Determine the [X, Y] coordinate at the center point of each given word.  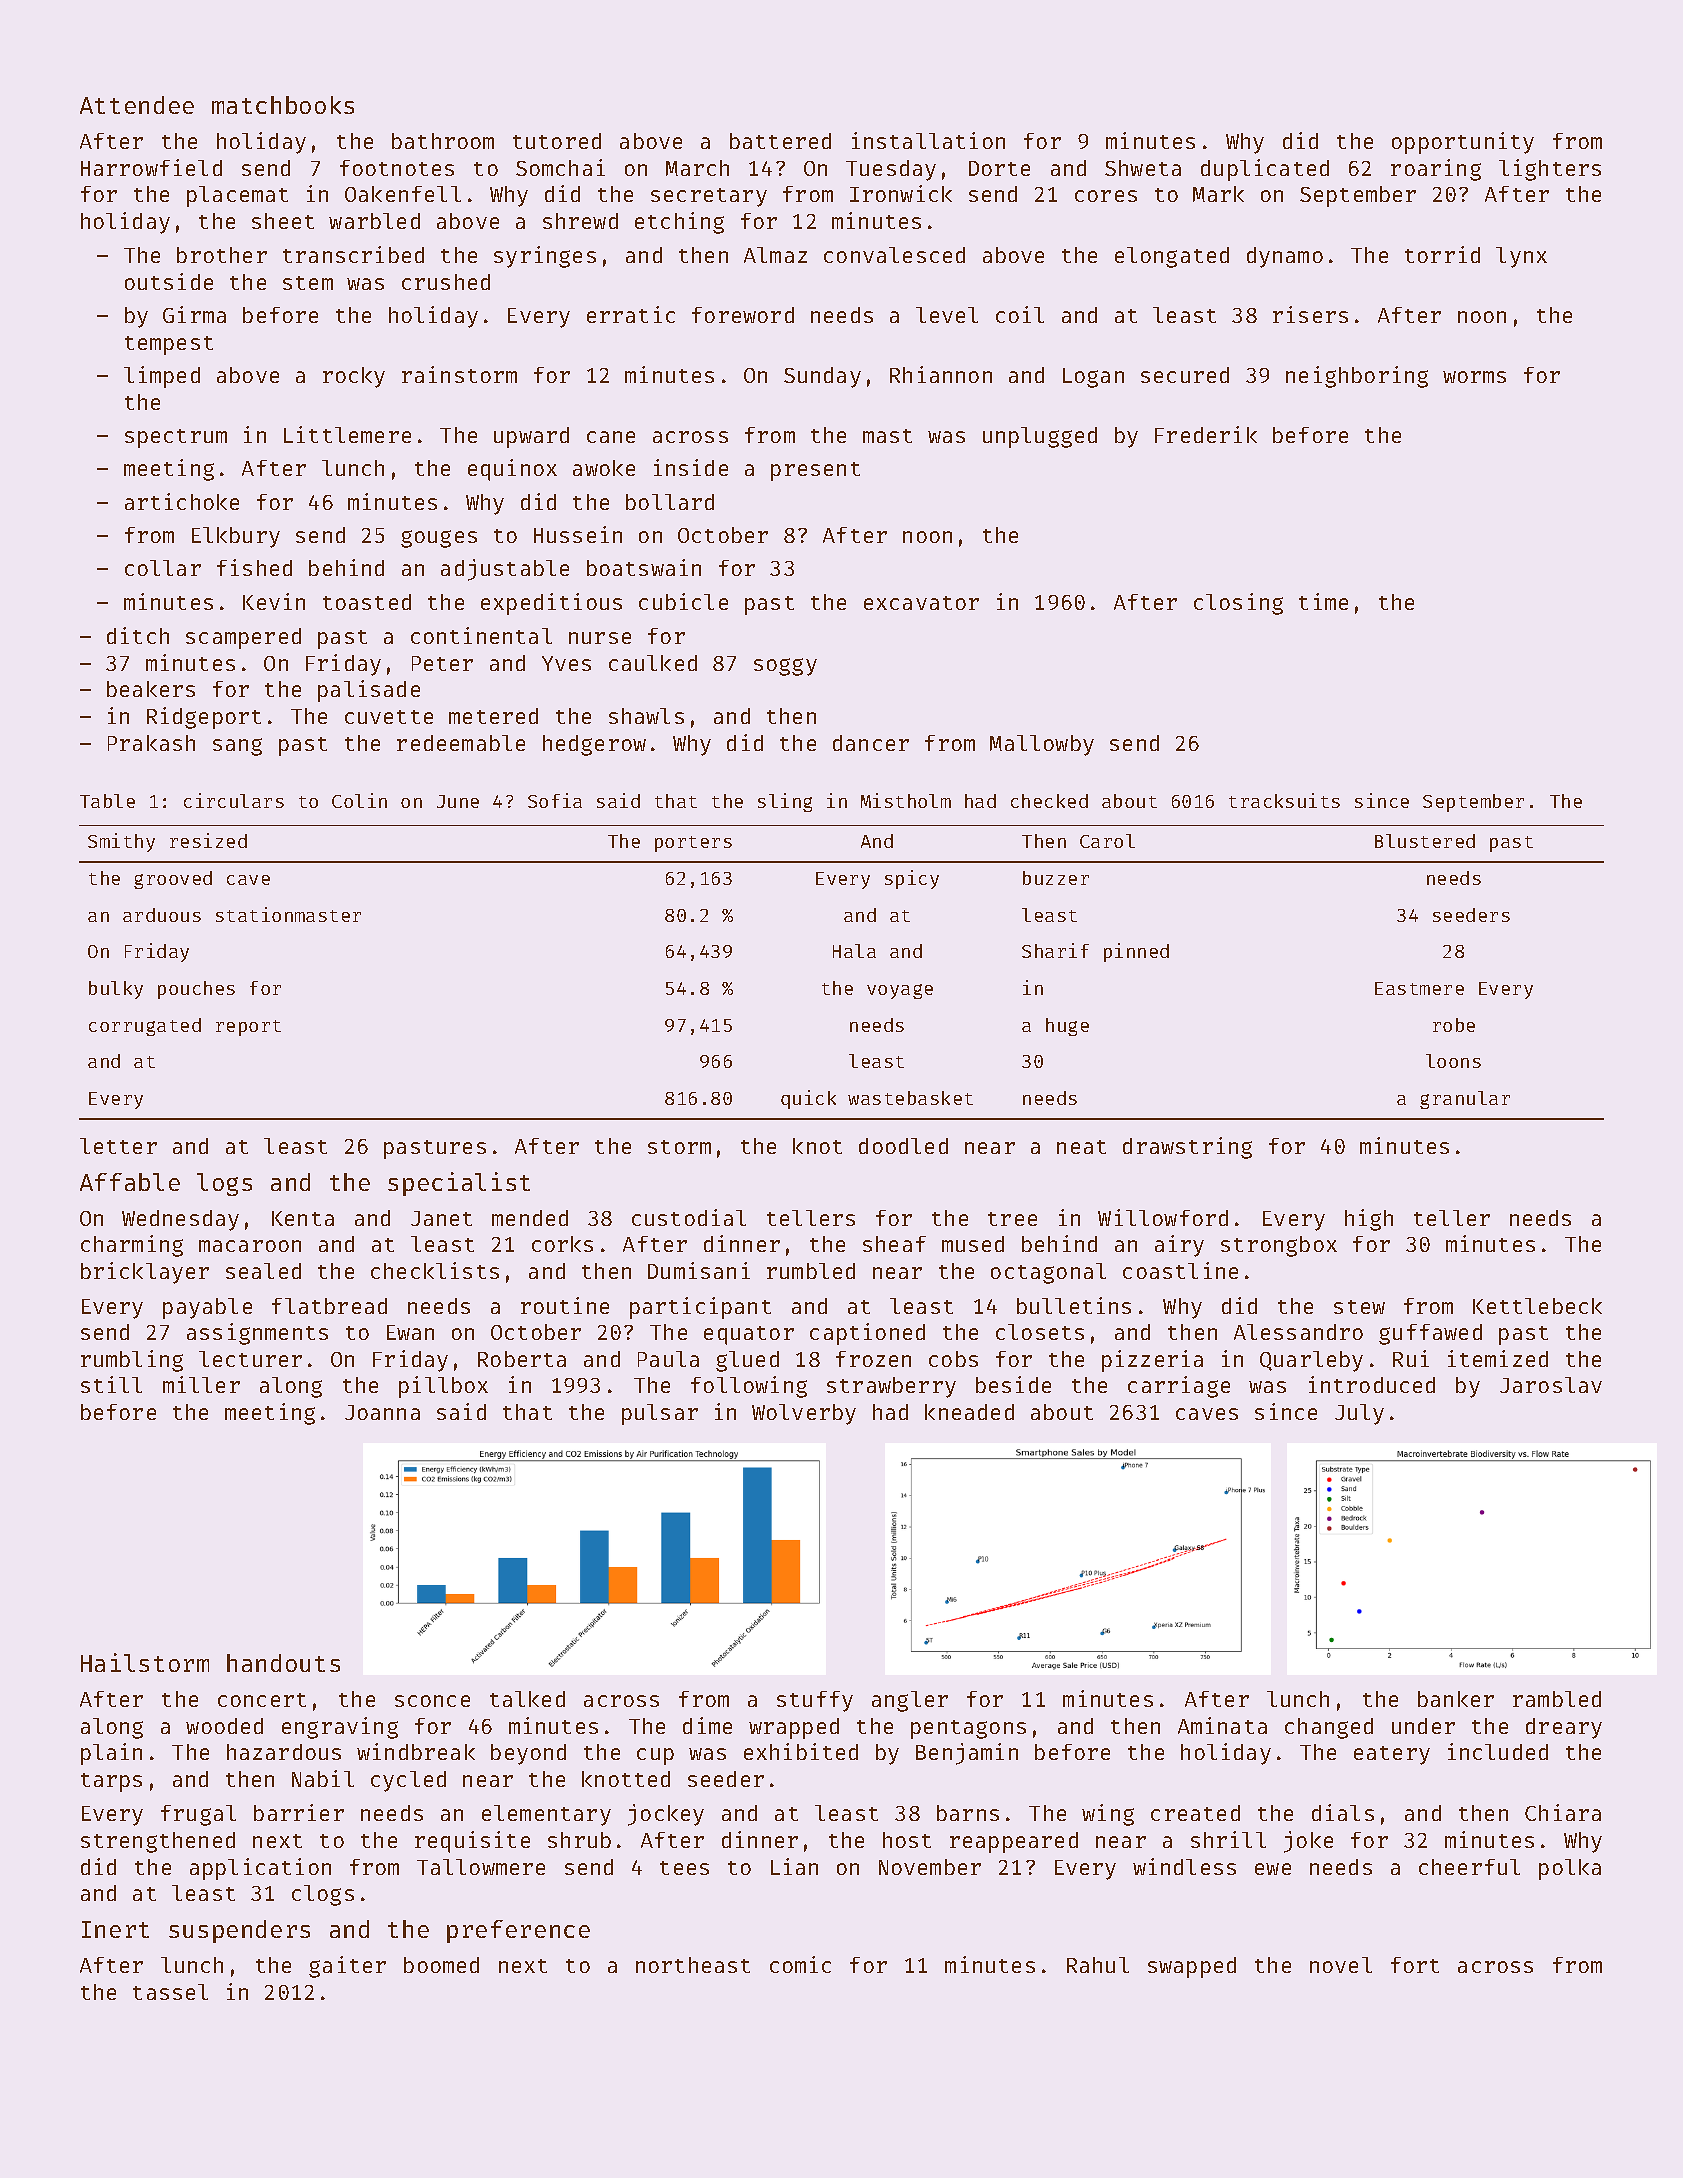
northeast [693, 1965]
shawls [646, 716]
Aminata [1222, 1725]
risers [1310, 314]
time [1323, 601]
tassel [170, 1992]
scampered [243, 638]
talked [527, 1699]
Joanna [382, 1412]
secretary [709, 197]
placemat [237, 196]
